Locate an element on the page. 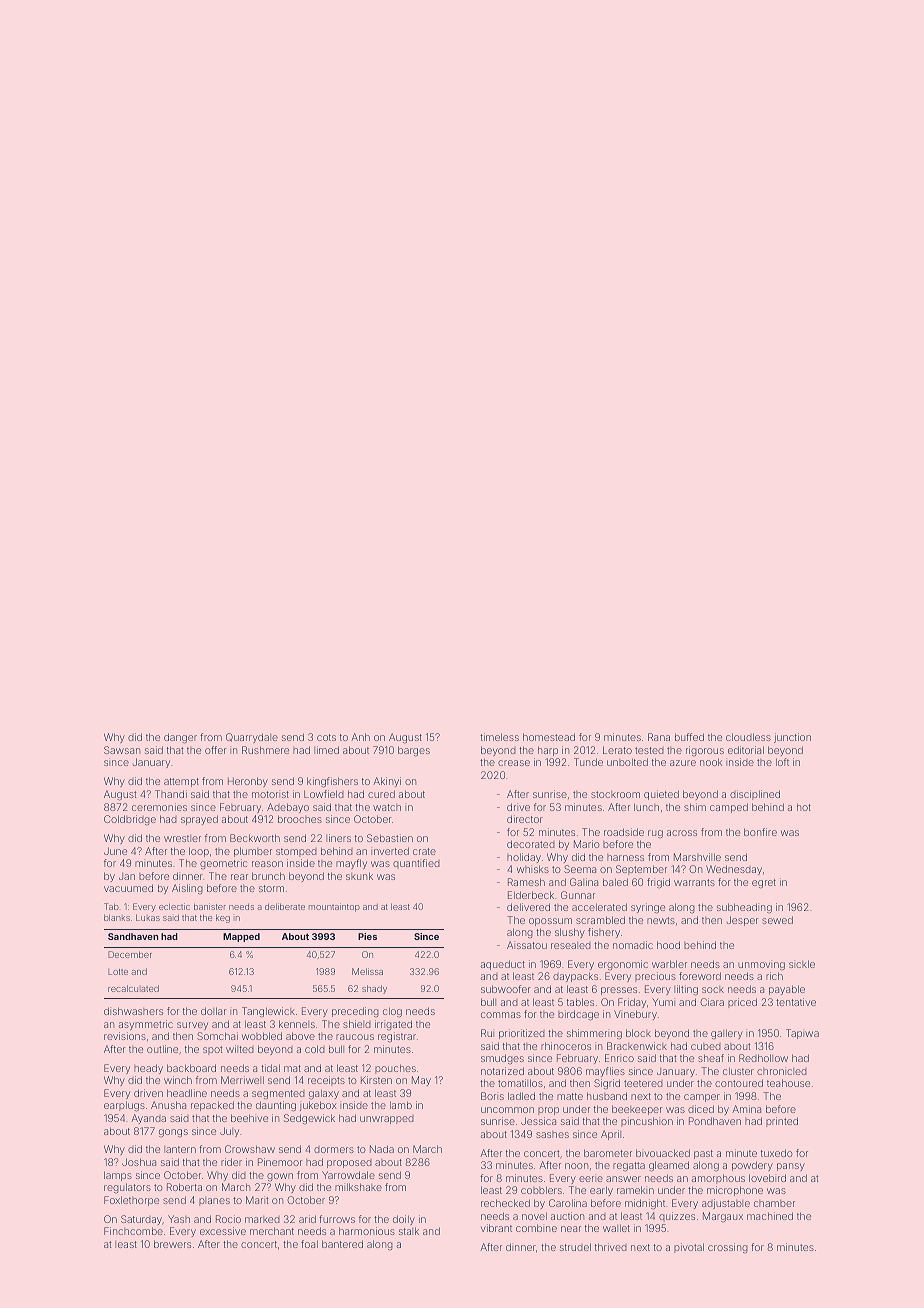 The image size is (924, 1308). disciplined is located at coordinates (755, 795).
